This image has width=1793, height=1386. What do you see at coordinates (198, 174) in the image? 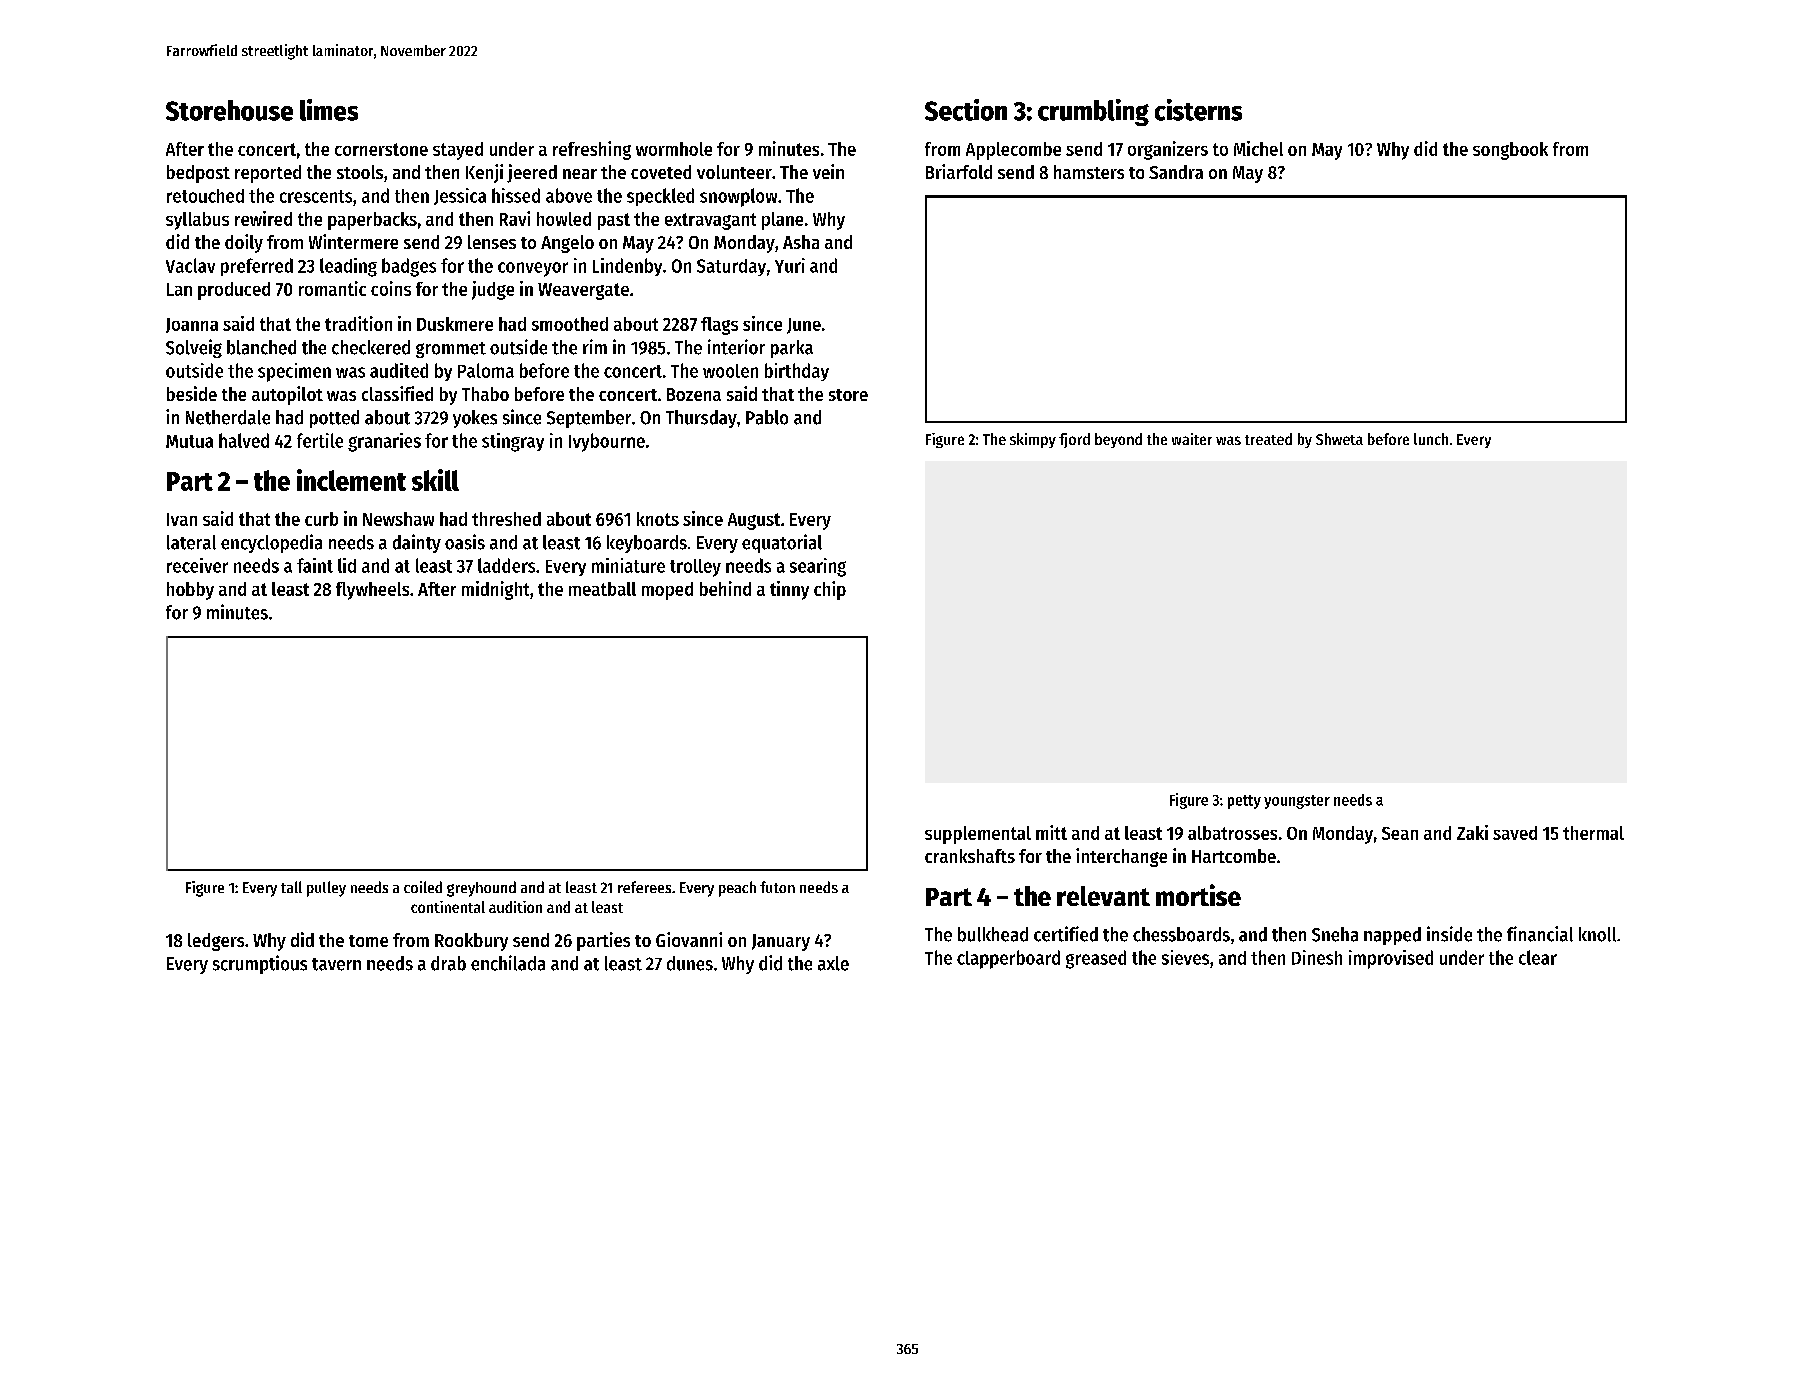
I see `bedpost` at bounding box center [198, 174].
